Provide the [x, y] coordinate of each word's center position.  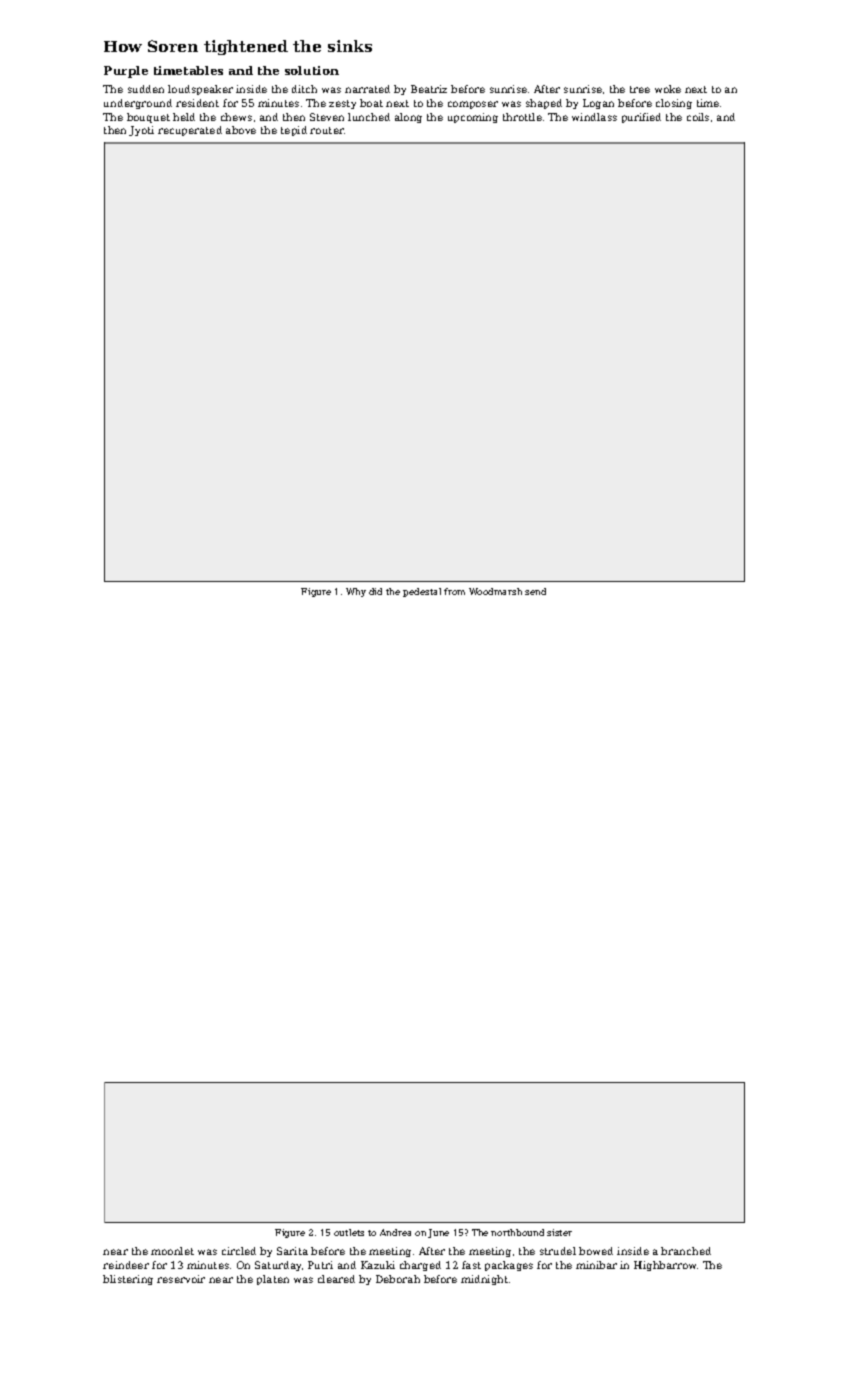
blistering [128, 1280]
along [408, 118]
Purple [126, 72]
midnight [484, 1280]
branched [686, 1251]
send [535, 591]
